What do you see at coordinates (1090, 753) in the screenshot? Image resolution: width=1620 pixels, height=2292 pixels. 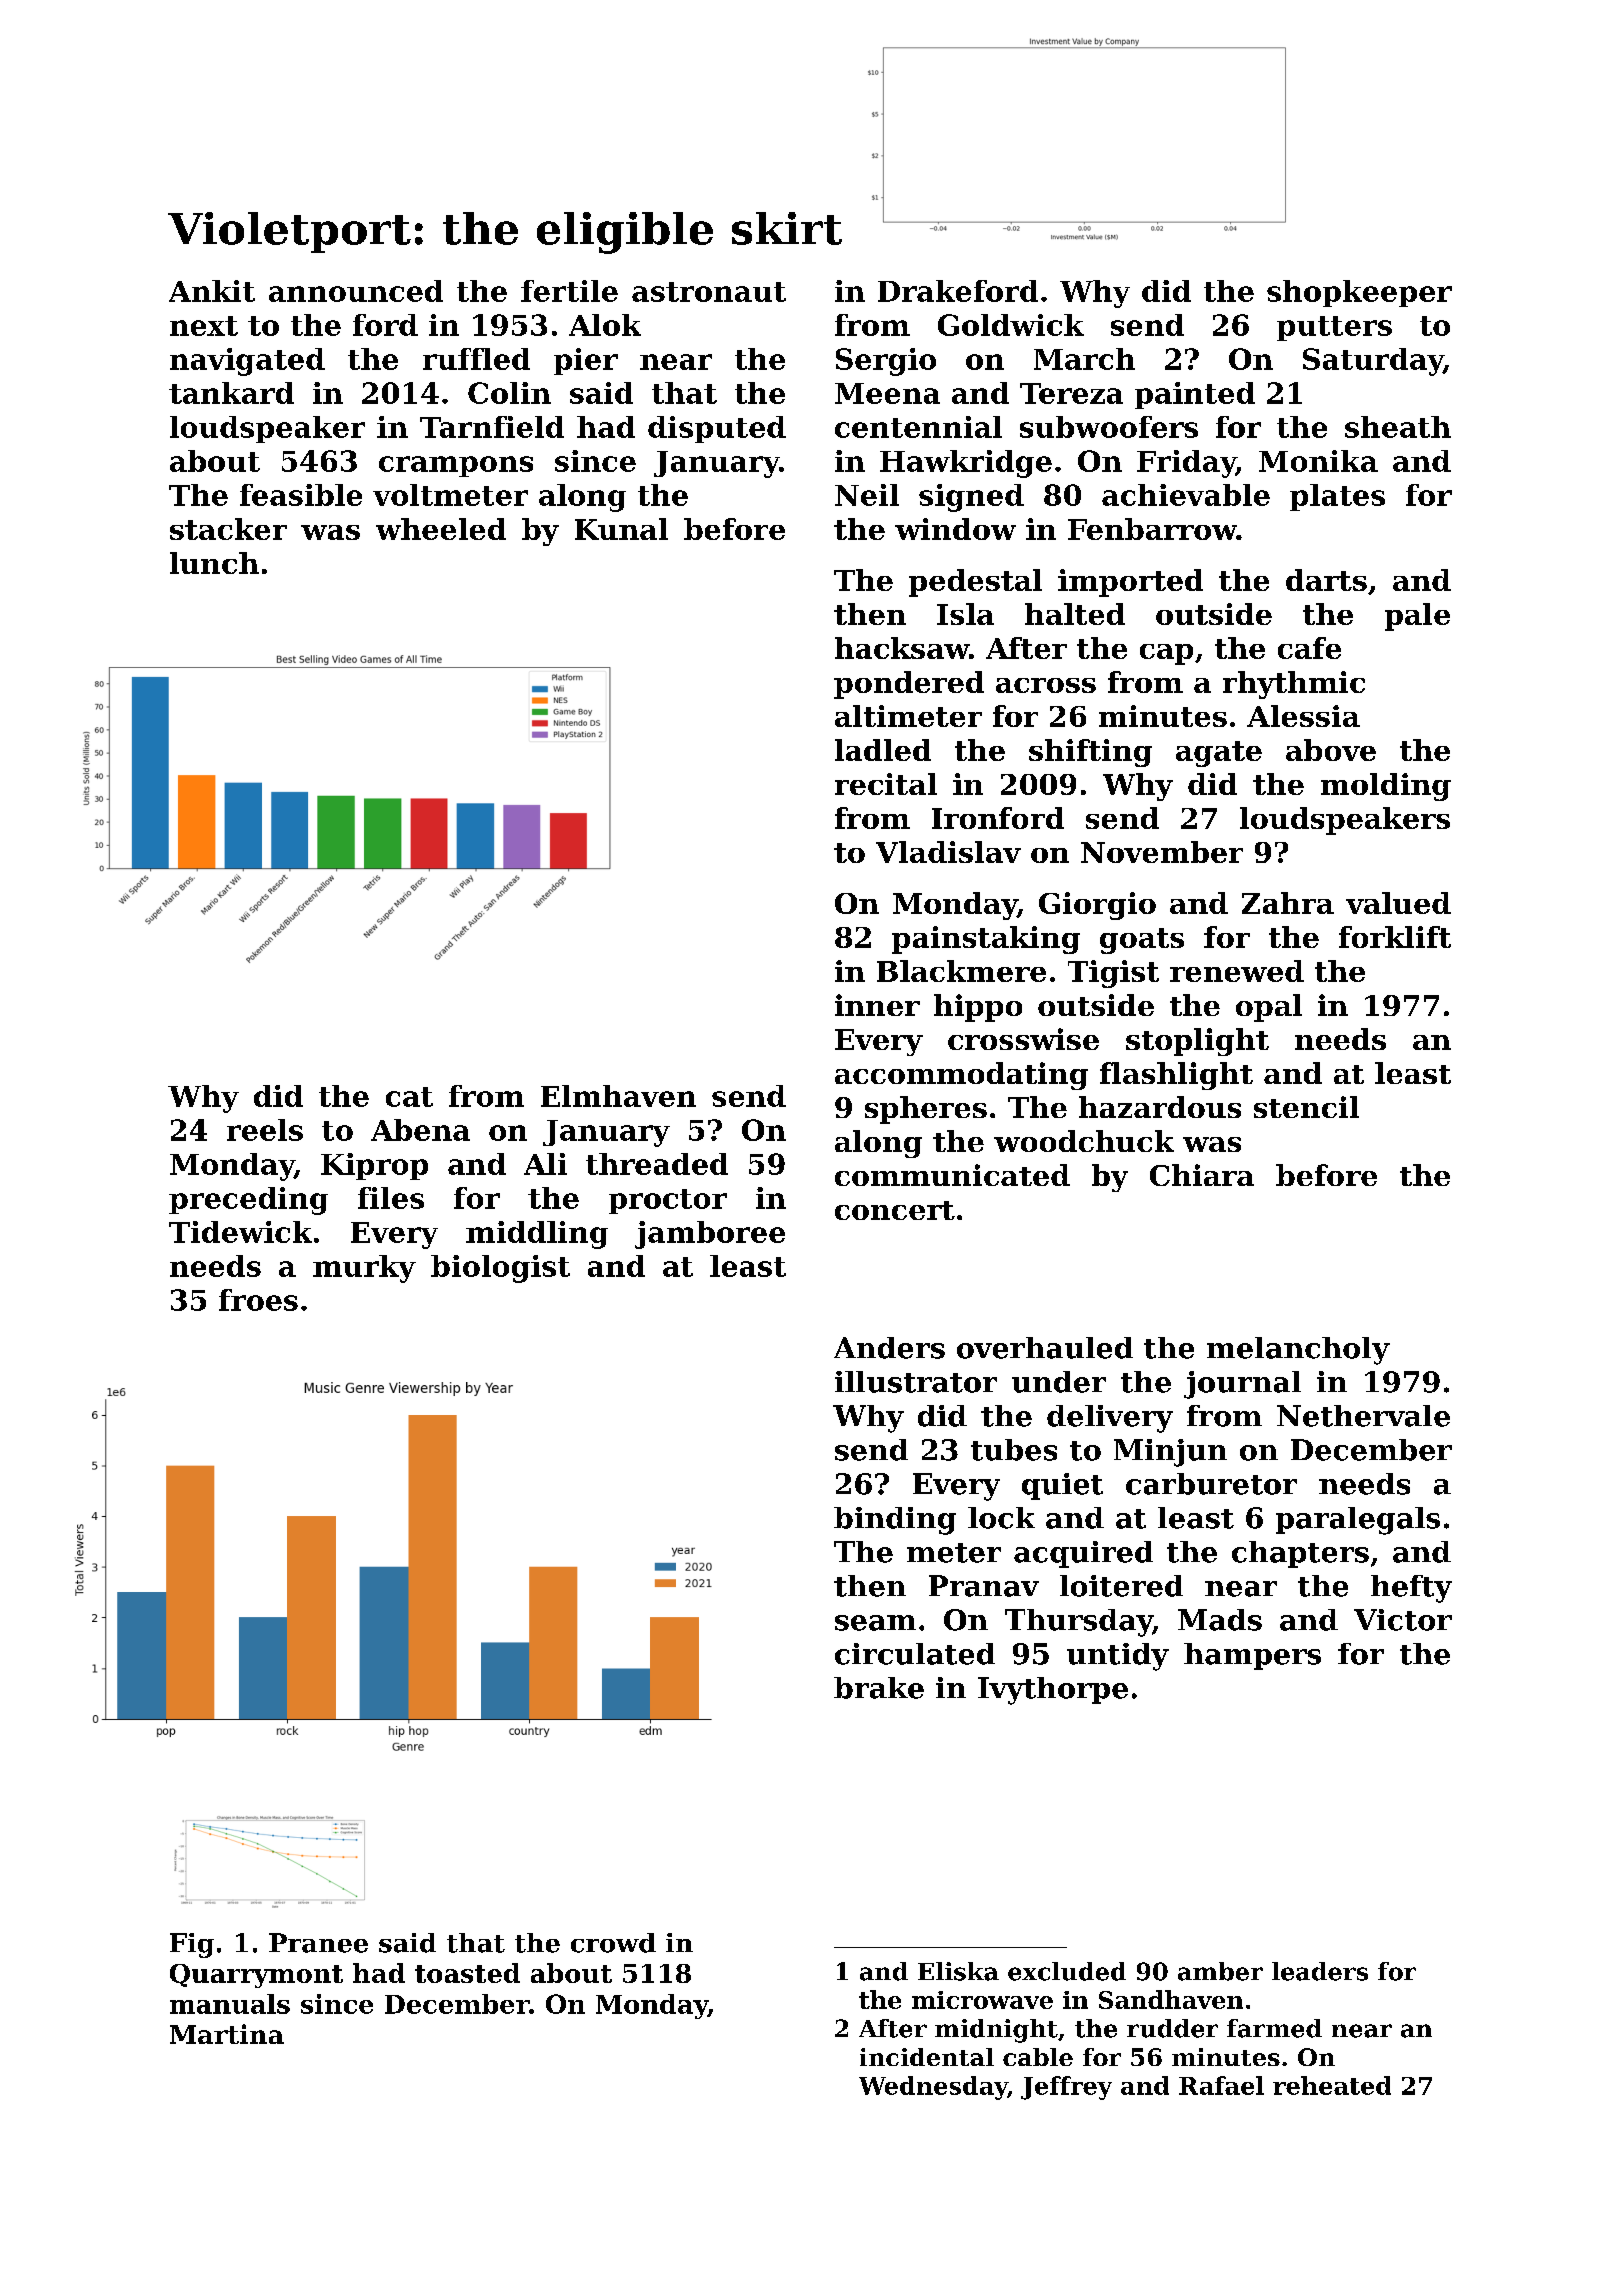 I see `shifting` at bounding box center [1090, 753].
